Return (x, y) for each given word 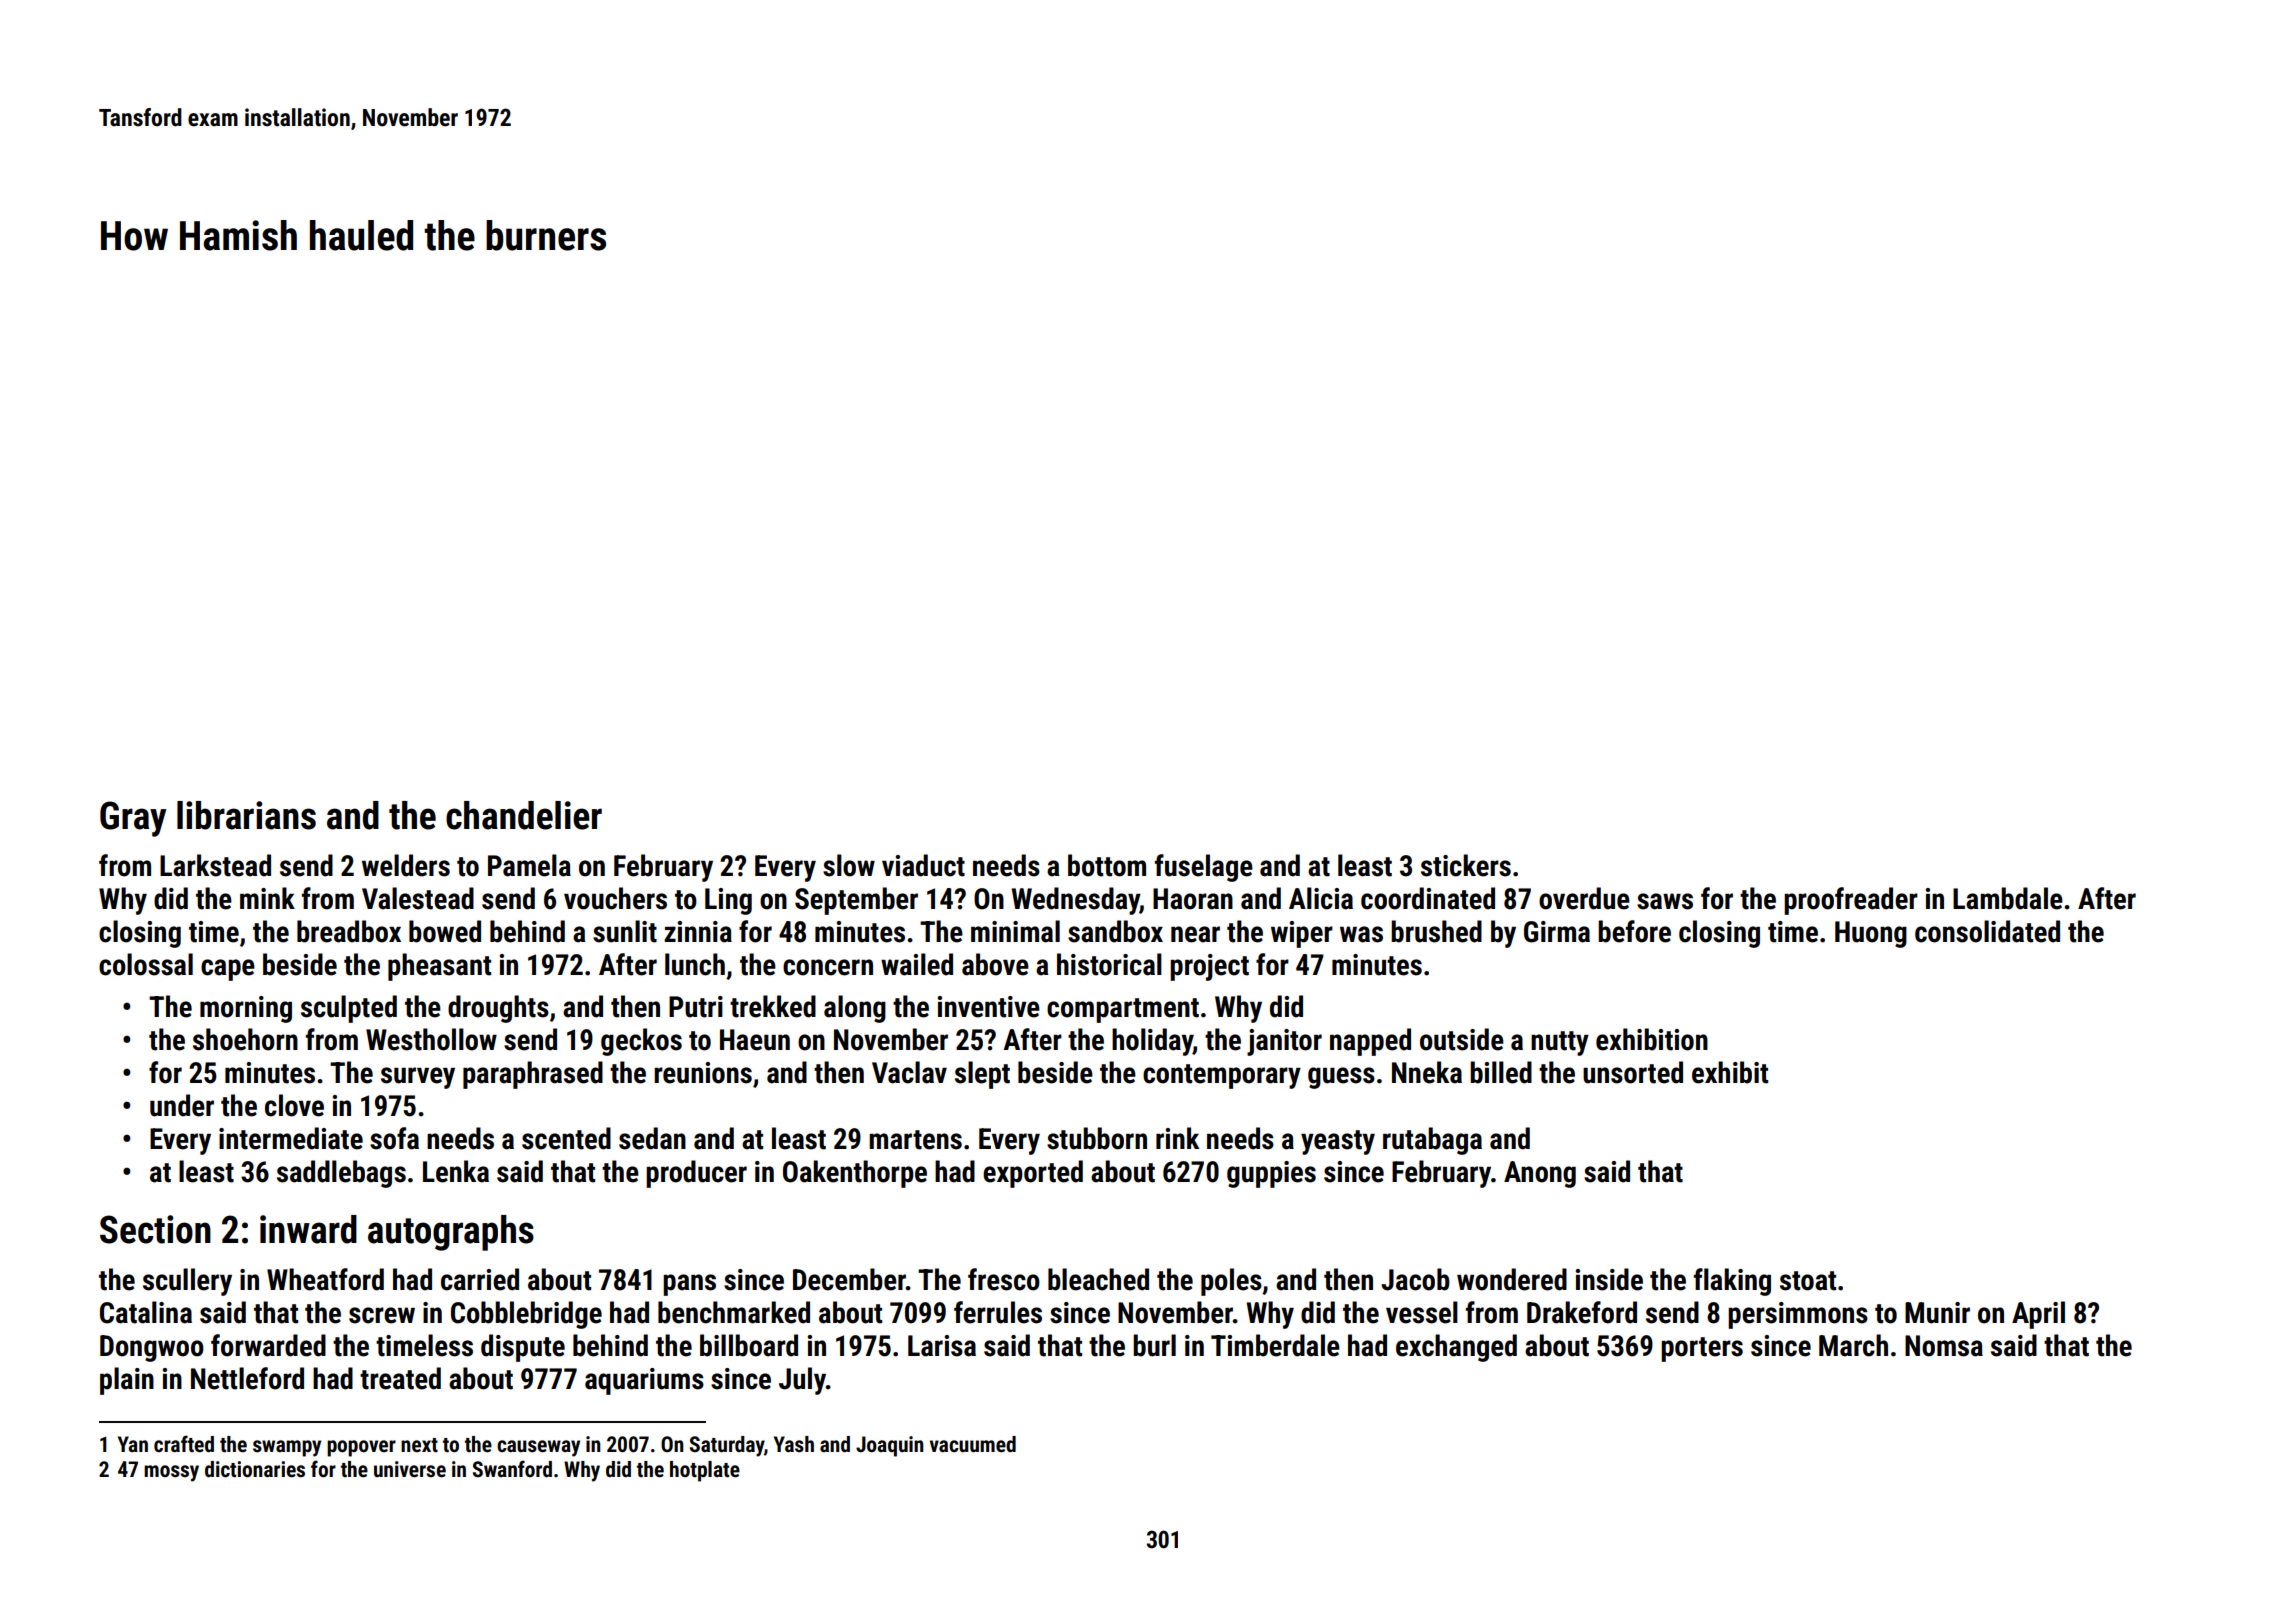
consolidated (1987, 931)
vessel (1422, 1312)
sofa (394, 1138)
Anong (1540, 1174)
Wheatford (325, 1279)
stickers (1466, 865)
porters (1702, 1349)
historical (1109, 964)
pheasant (439, 967)
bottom (1107, 865)
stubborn (1097, 1138)
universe (410, 1469)
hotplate (705, 1471)
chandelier (524, 815)
